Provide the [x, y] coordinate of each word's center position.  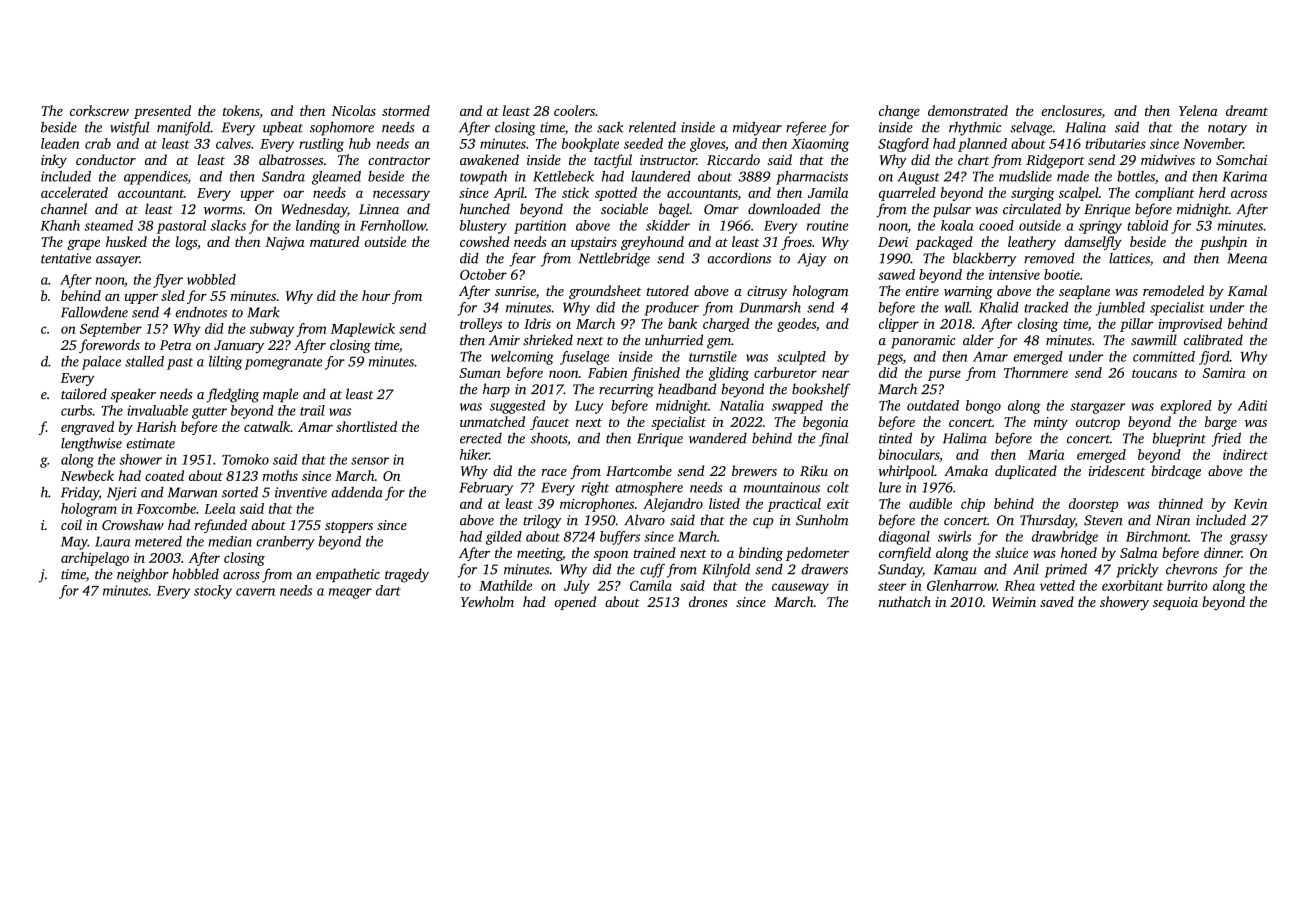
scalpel [1078, 194]
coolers [574, 110]
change [899, 112]
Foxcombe [166, 508]
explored [1186, 407]
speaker [133, 395]
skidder [668, 225]
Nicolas [354, 110]
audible [930, 503]
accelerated [74, 192]
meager [350, 593]
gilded [504, 538]
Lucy [589, 407]
